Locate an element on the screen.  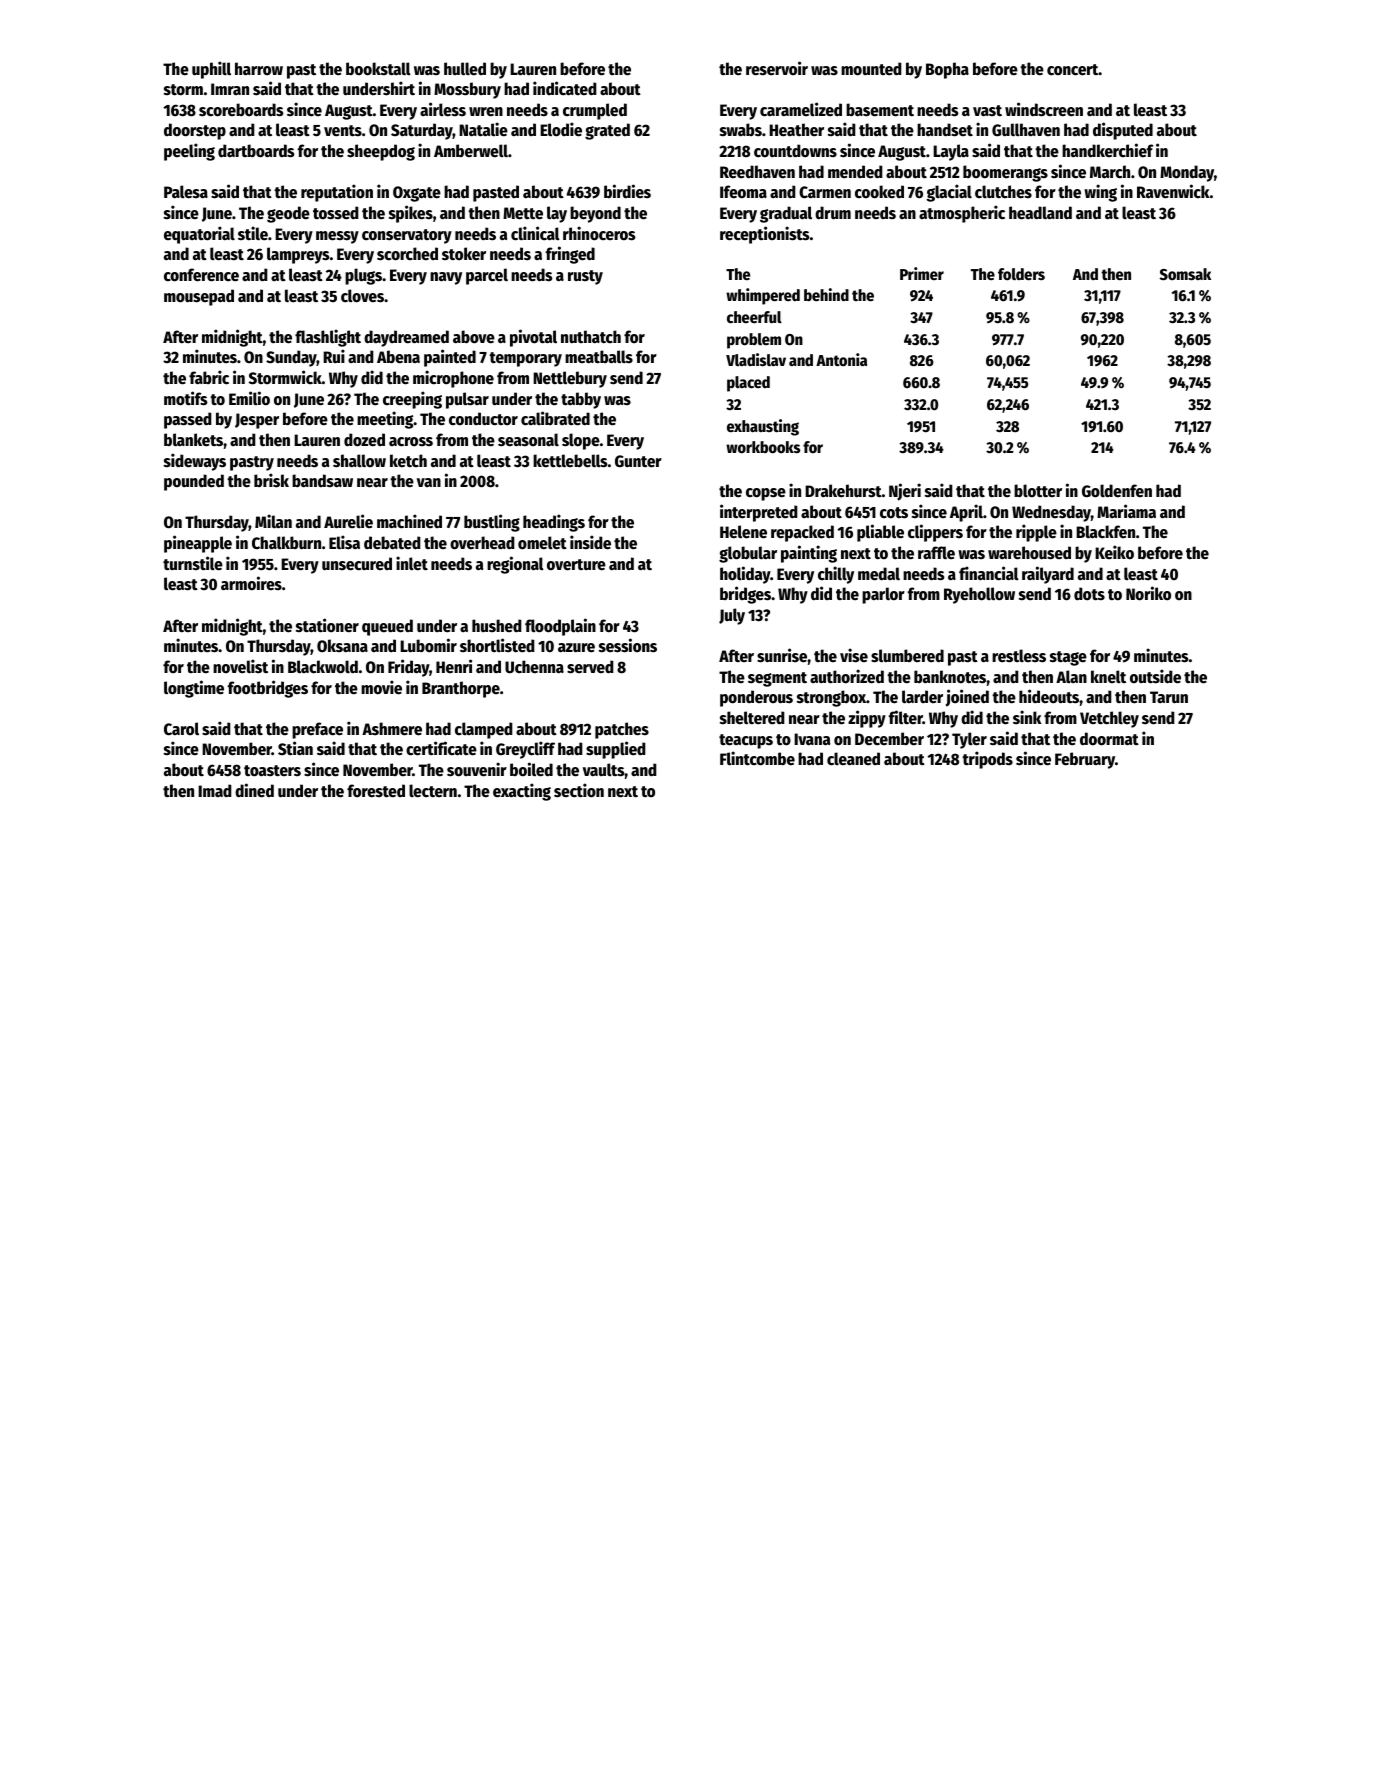
section is located at coordinates (579, 790).
